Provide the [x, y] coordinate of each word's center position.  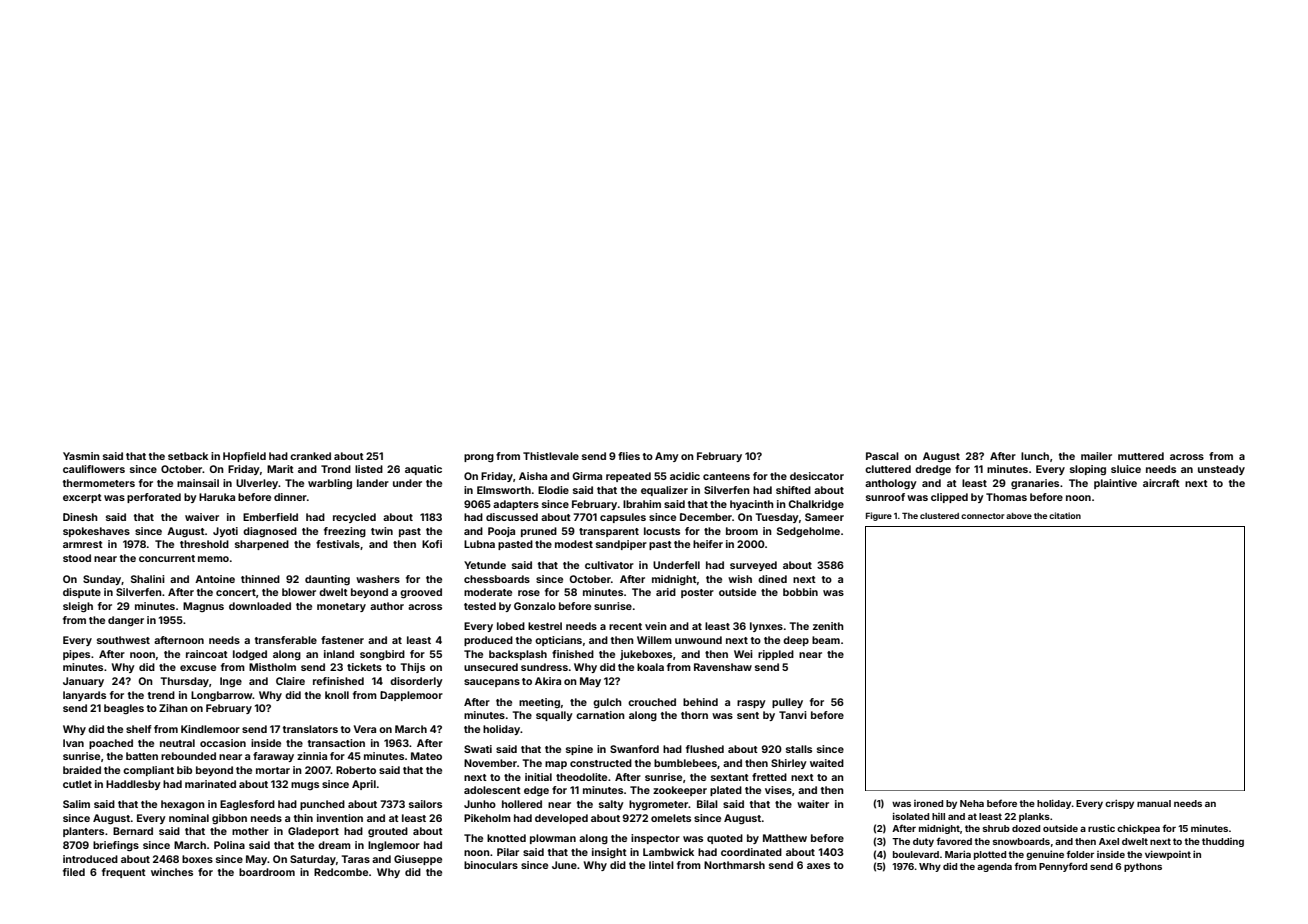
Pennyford [1063, 867]
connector [983, 516]
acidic [685, 476]
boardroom [267, 872]
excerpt [82, 498]
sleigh [78, 607]
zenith [828, 626]
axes [818, 866]
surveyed [753, 566]
